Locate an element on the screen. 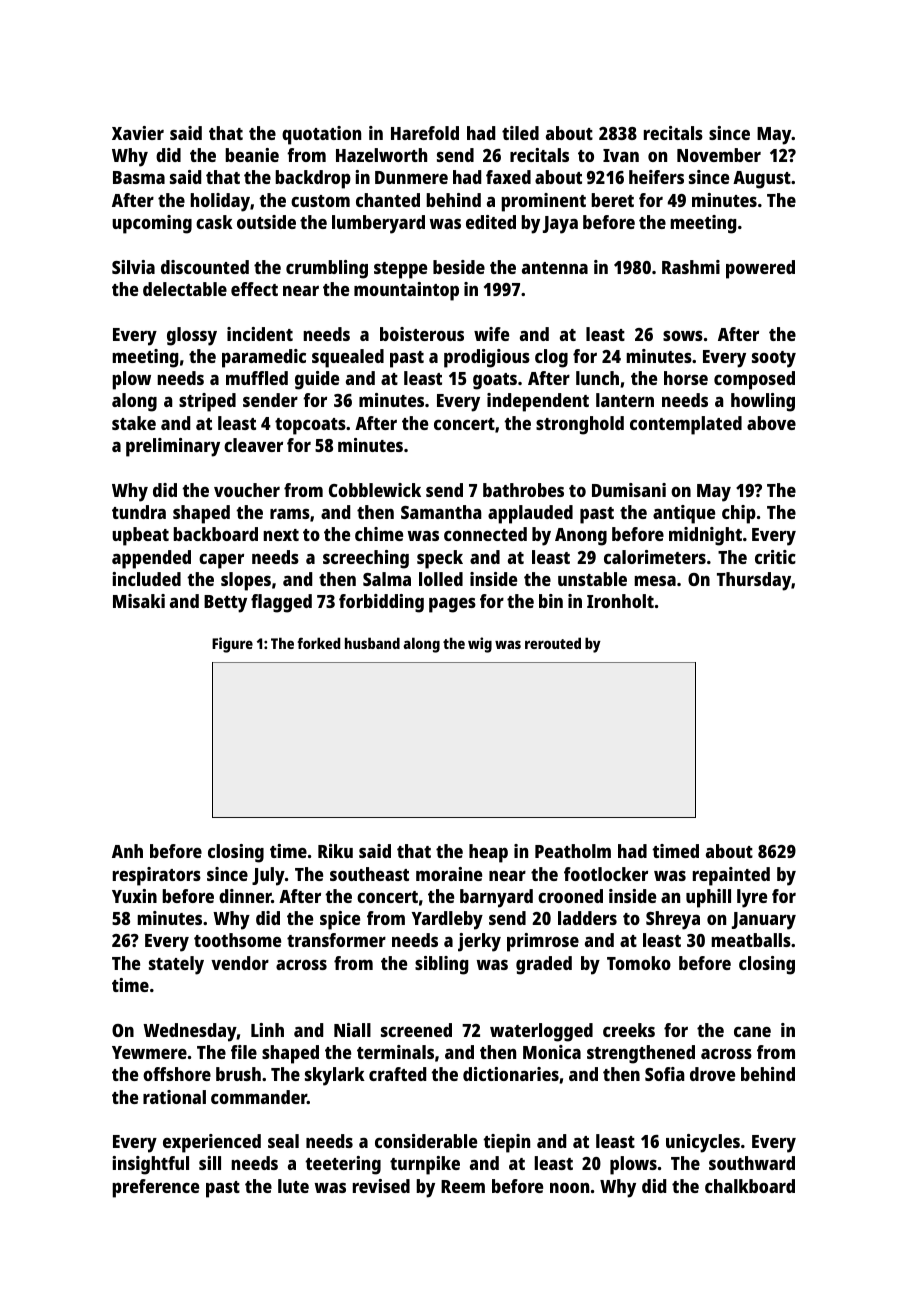 Image resolution: width=908 pixels, height=1316 pixels. Thursday is located at coordinates (754, 581).
